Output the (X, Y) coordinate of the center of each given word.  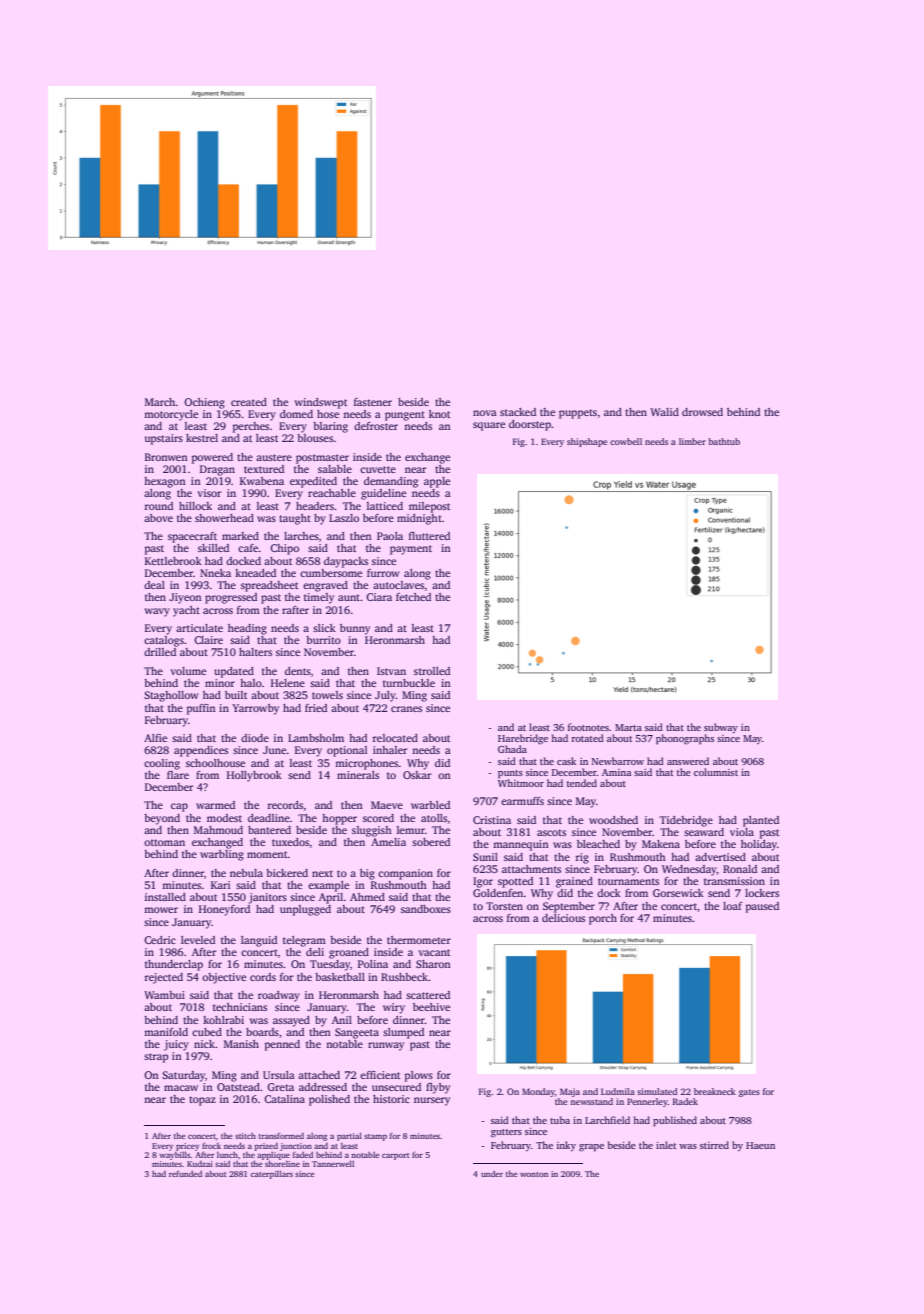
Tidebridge (686, 821)
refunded (185, 1173)
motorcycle (171, 415)
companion (405, 874)
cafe (248, 548)
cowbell (626, 441)
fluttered (429, 536)
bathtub (724, 441)
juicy (176, 1045)
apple (437, 482)
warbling (222, 855)
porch (603, 919)
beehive (431, 1007)
